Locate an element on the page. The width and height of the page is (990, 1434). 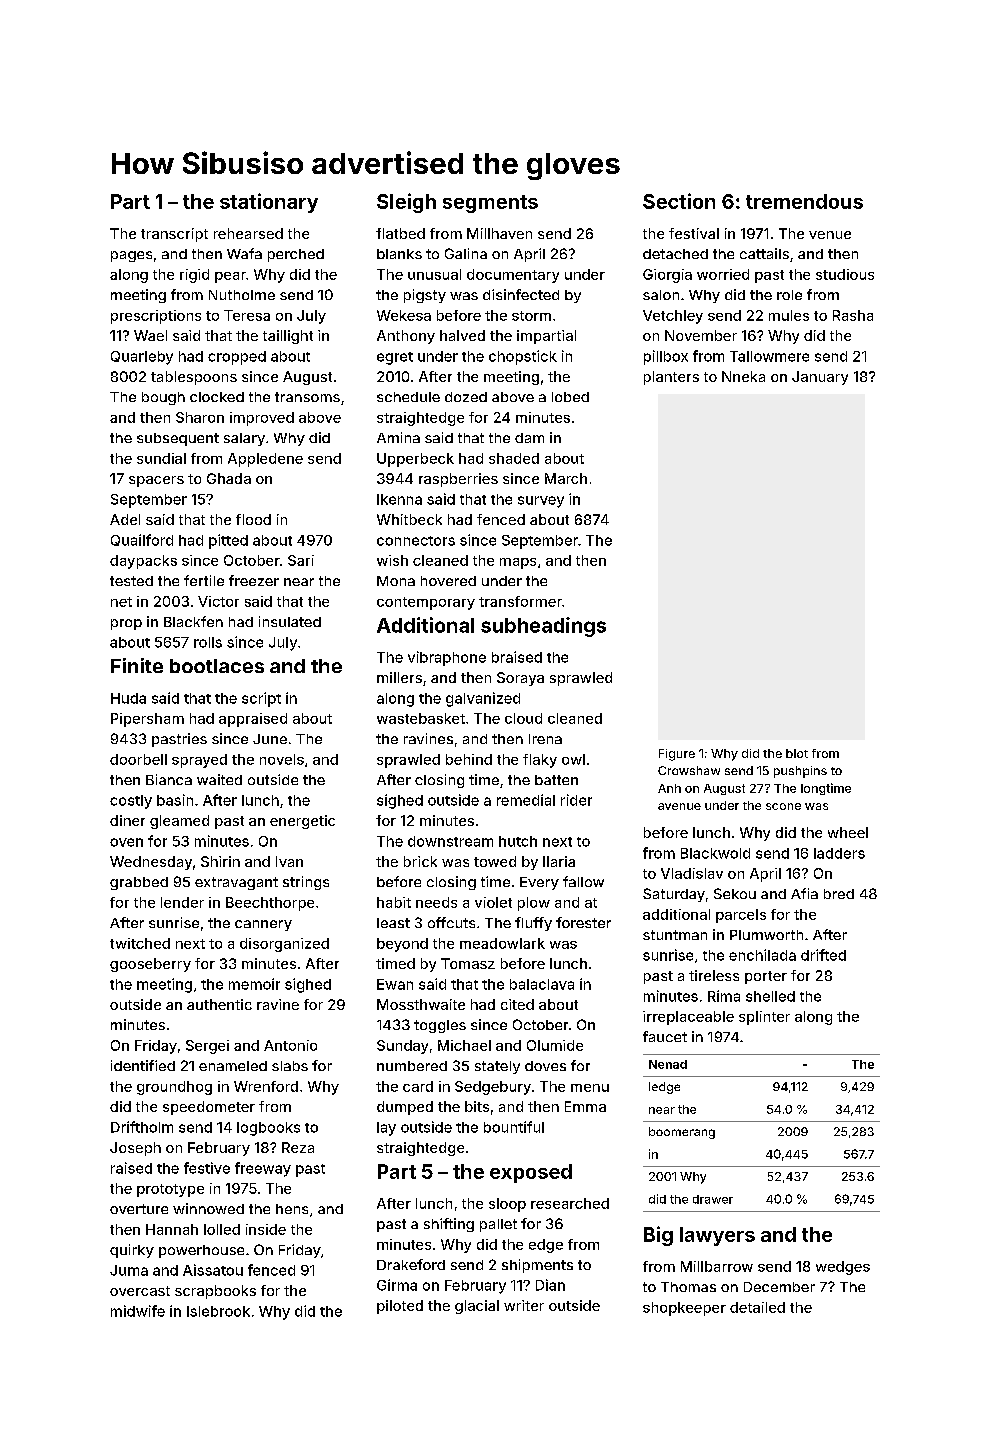
overcast is located at coordinates (140, 1291).
